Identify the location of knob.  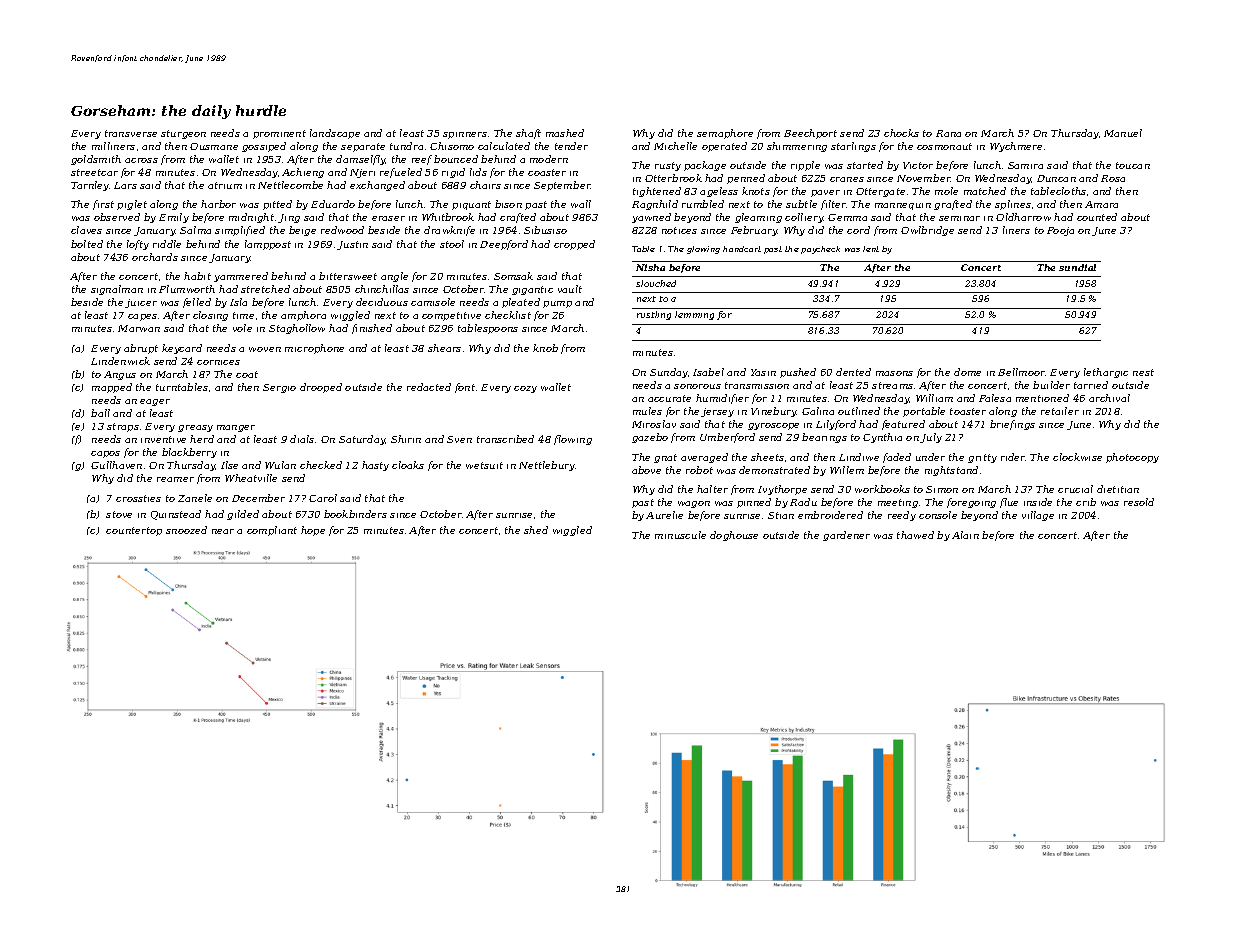
(545, 348).
